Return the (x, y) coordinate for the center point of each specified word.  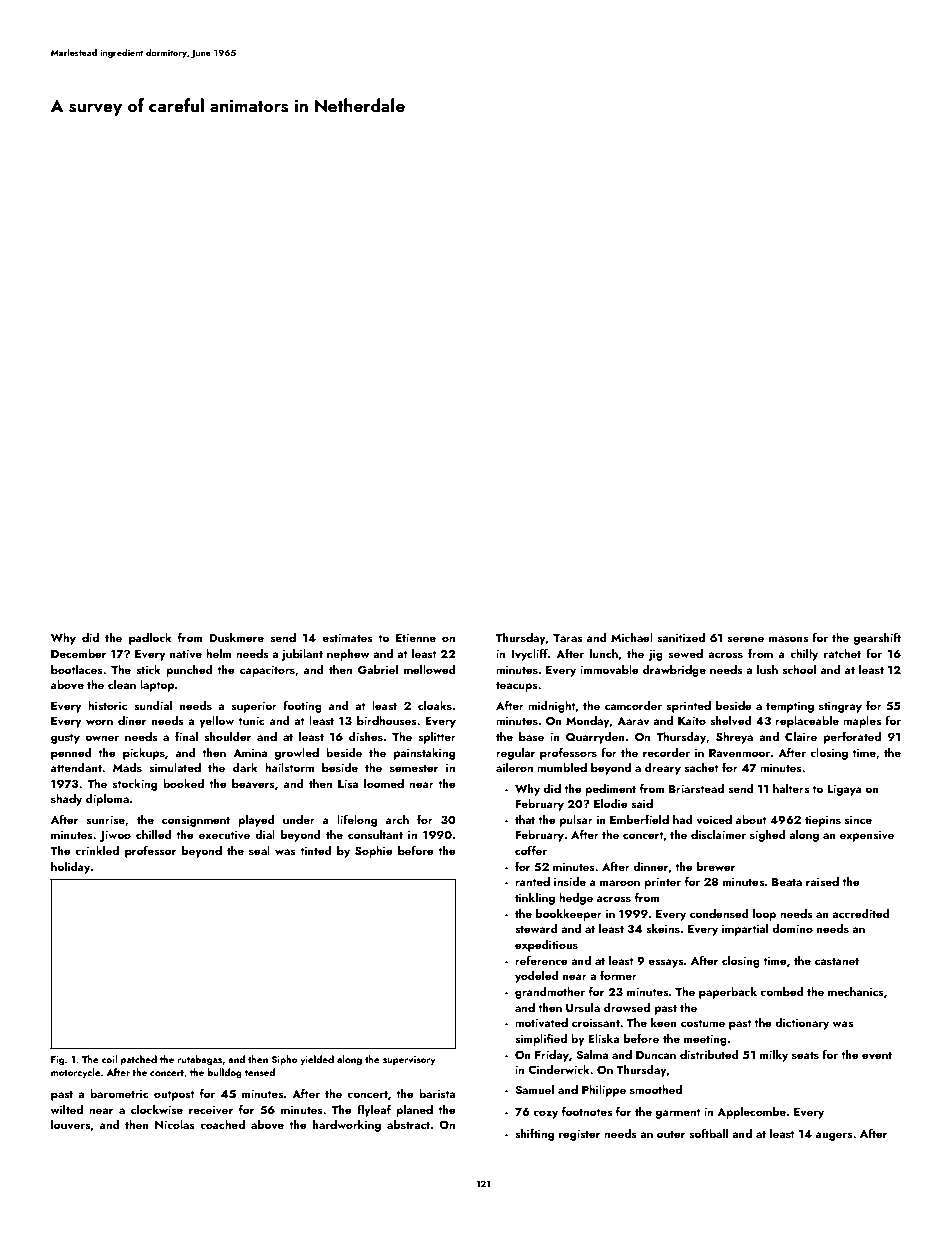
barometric (119, 1093)
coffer (531, 850)
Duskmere (237, 637)
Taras (568, 638)
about (751, 819)
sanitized (681, 637)
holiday (70, 868)
